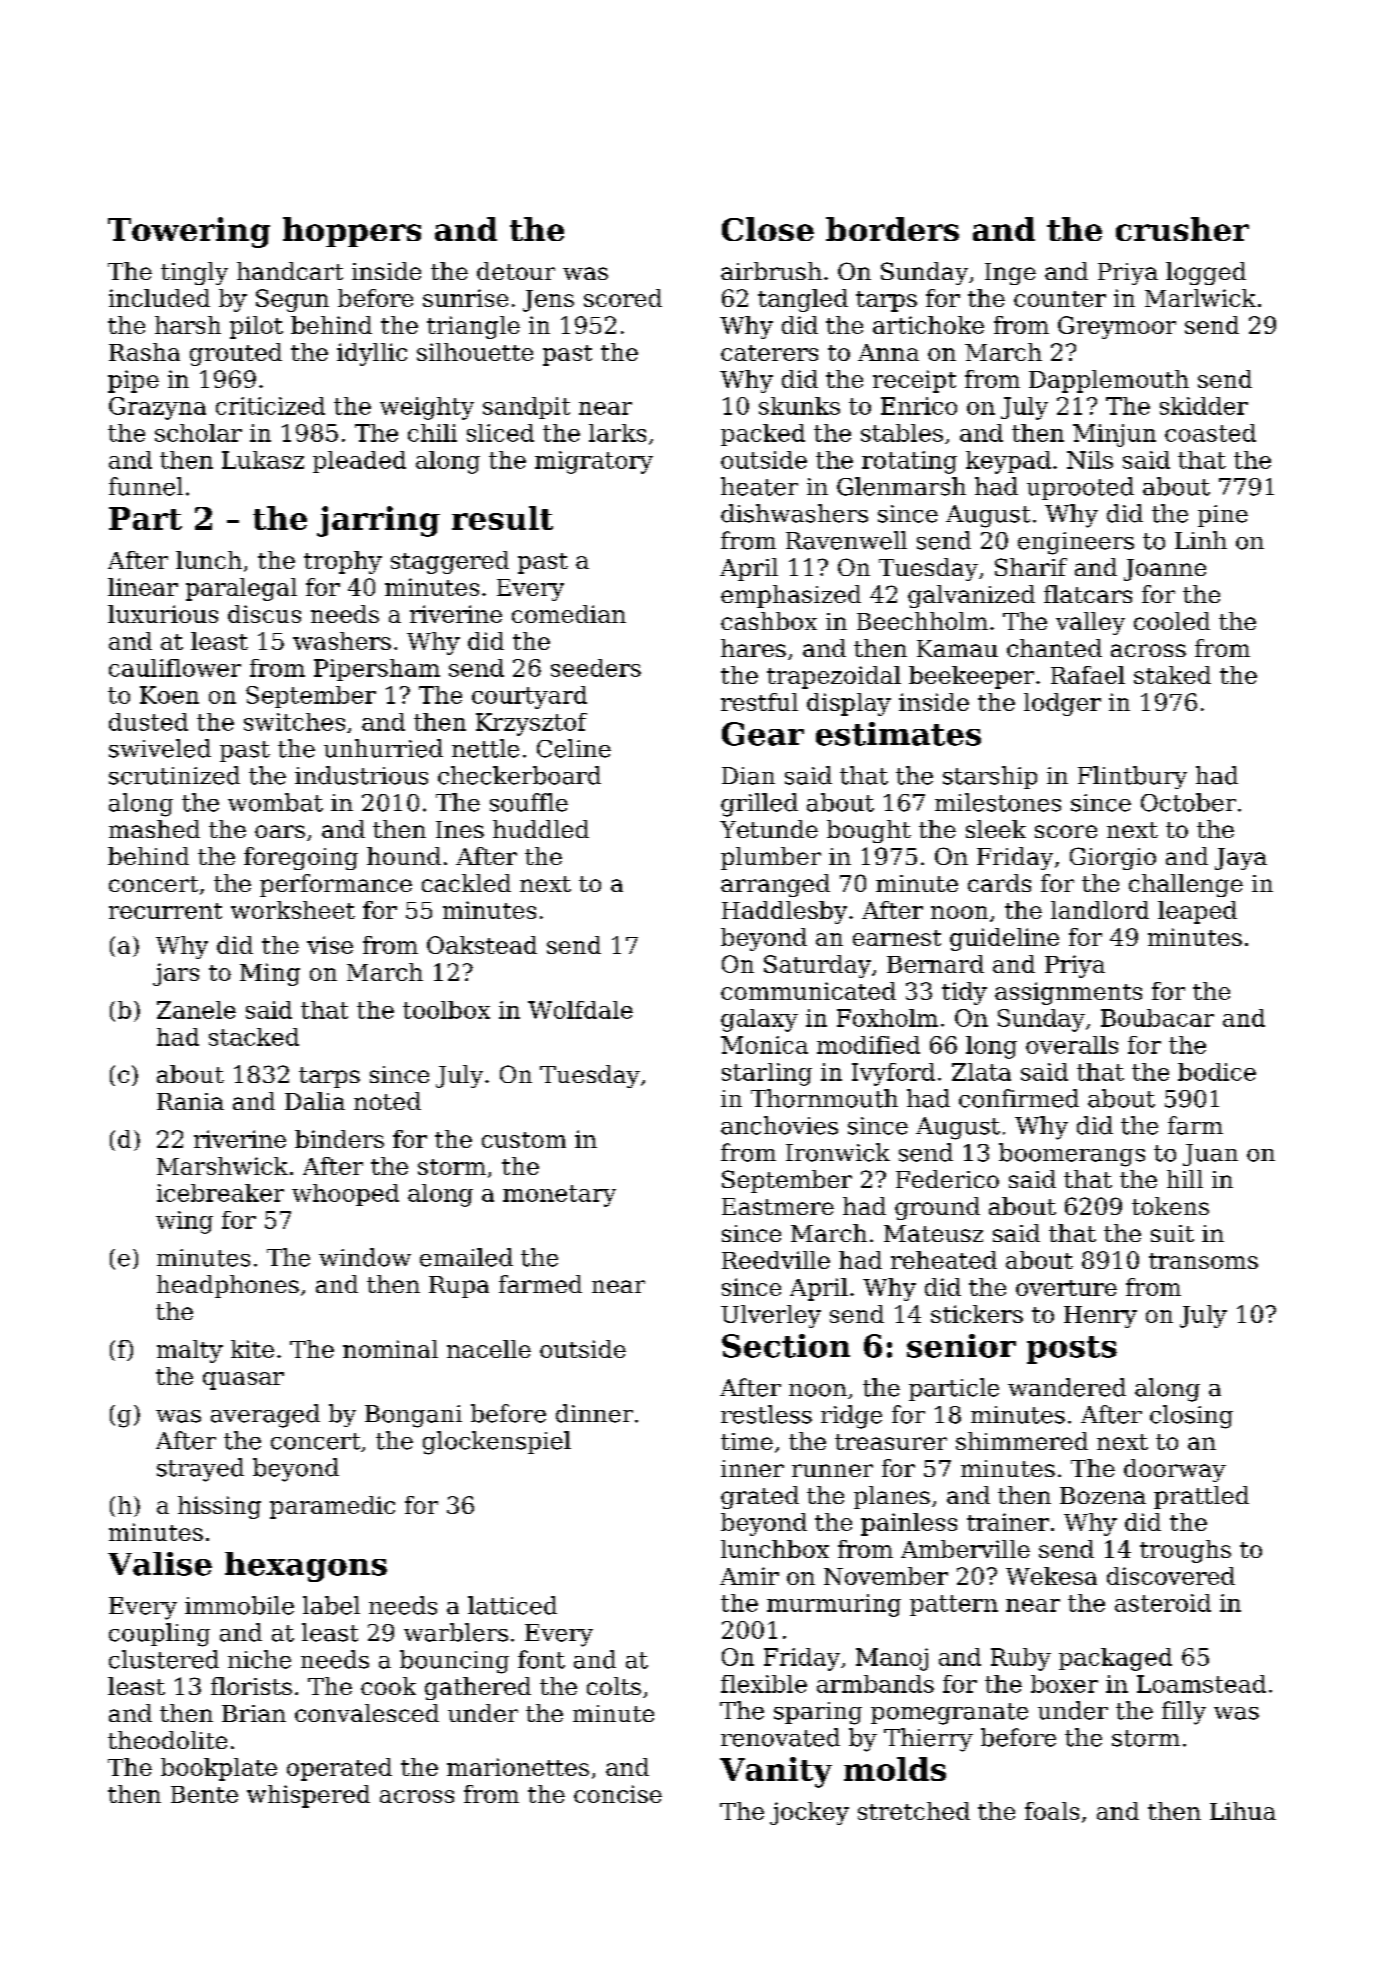 The height and width of the screenshot is (1969, 1386). Describe the element at coordinates (336, 885) in the screenshot. I see `performance` at that location.
